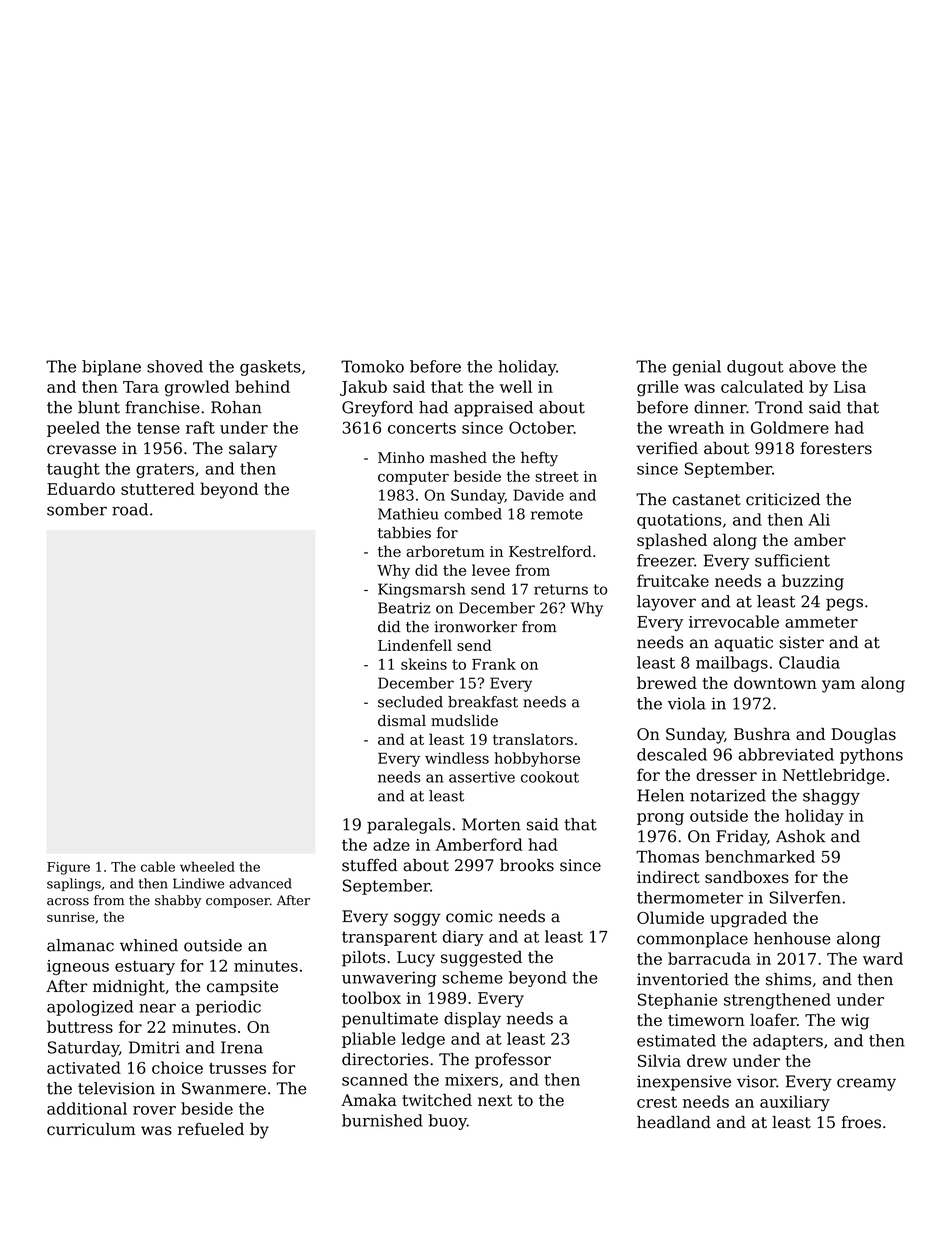  Describe the element at coordinates (402, 721) in the document. I see `dismal` at that location.
